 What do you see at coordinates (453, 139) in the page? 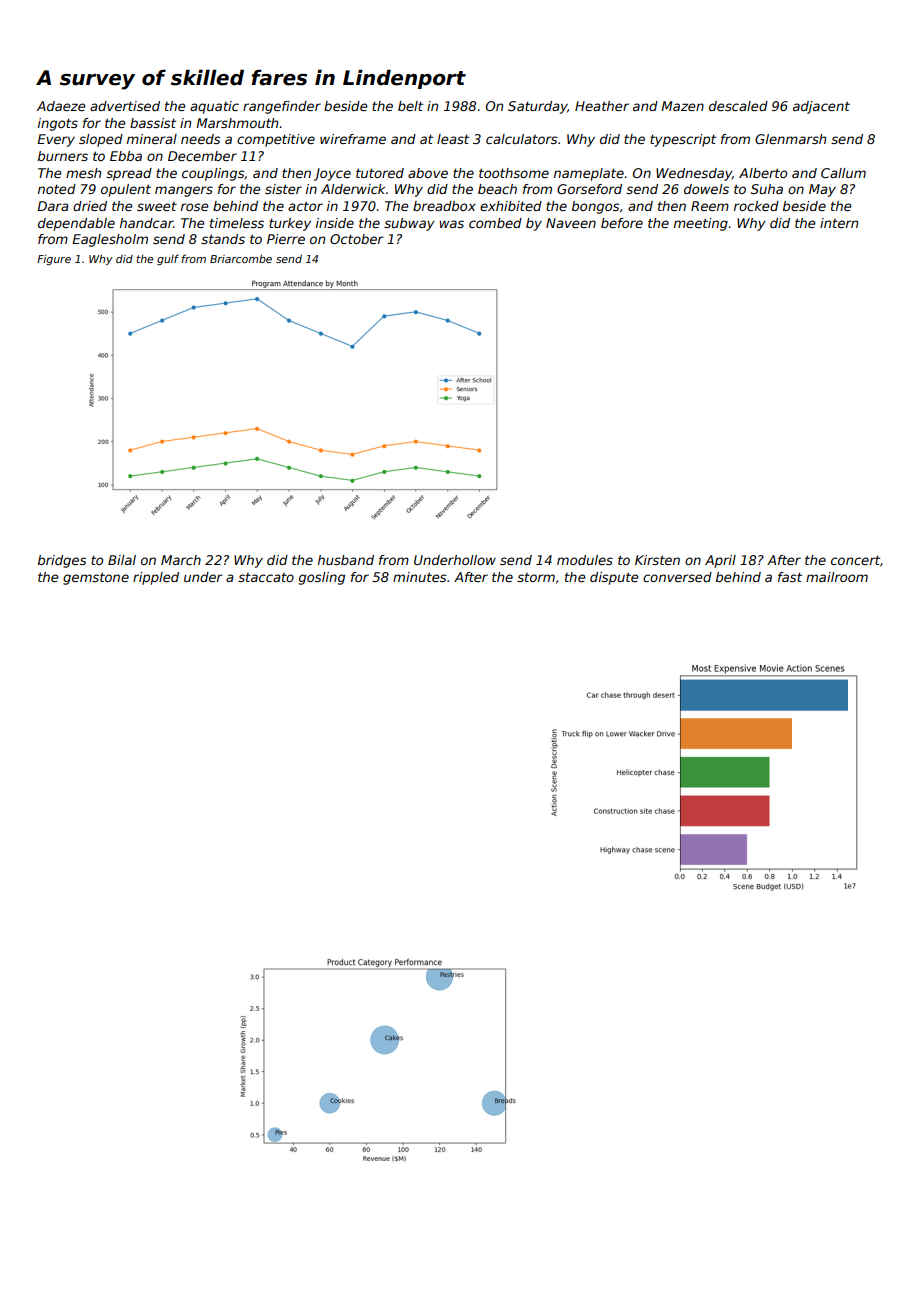
I see `least` at bounding box center [453, 139].
